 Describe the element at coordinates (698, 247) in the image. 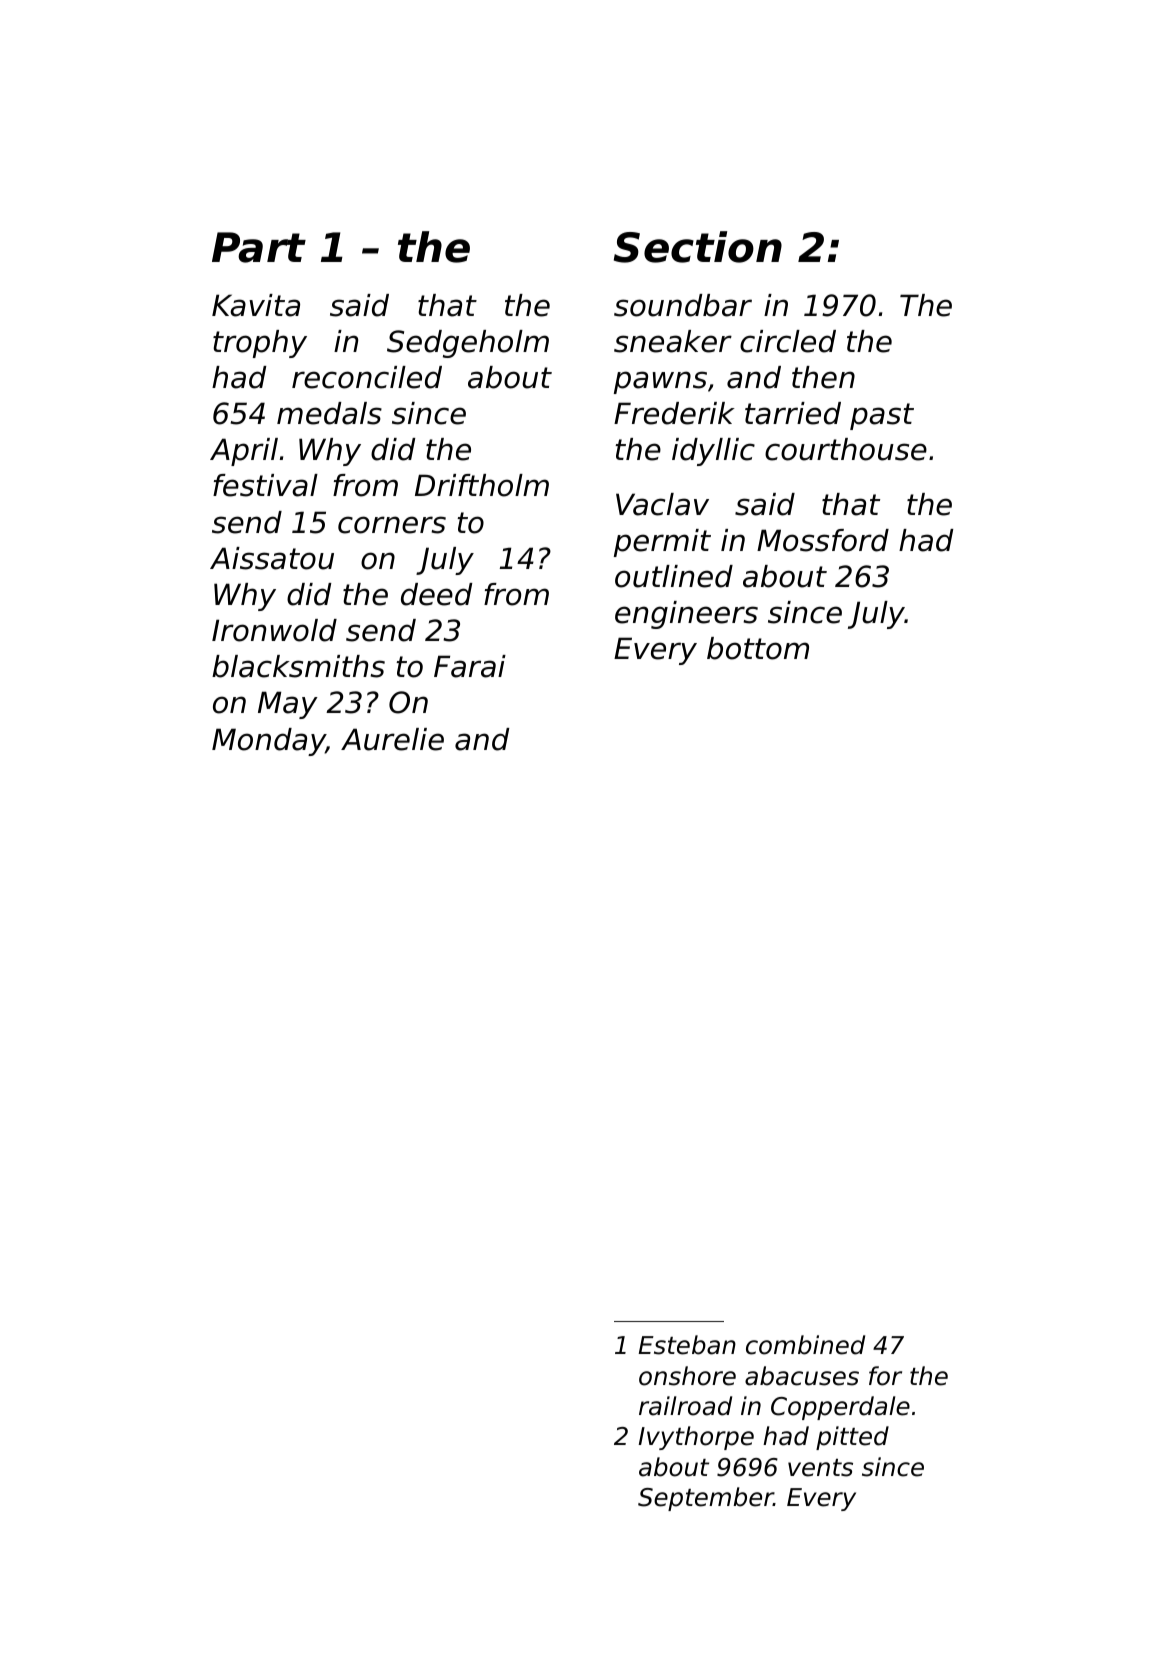

I see `Section` at that location.
